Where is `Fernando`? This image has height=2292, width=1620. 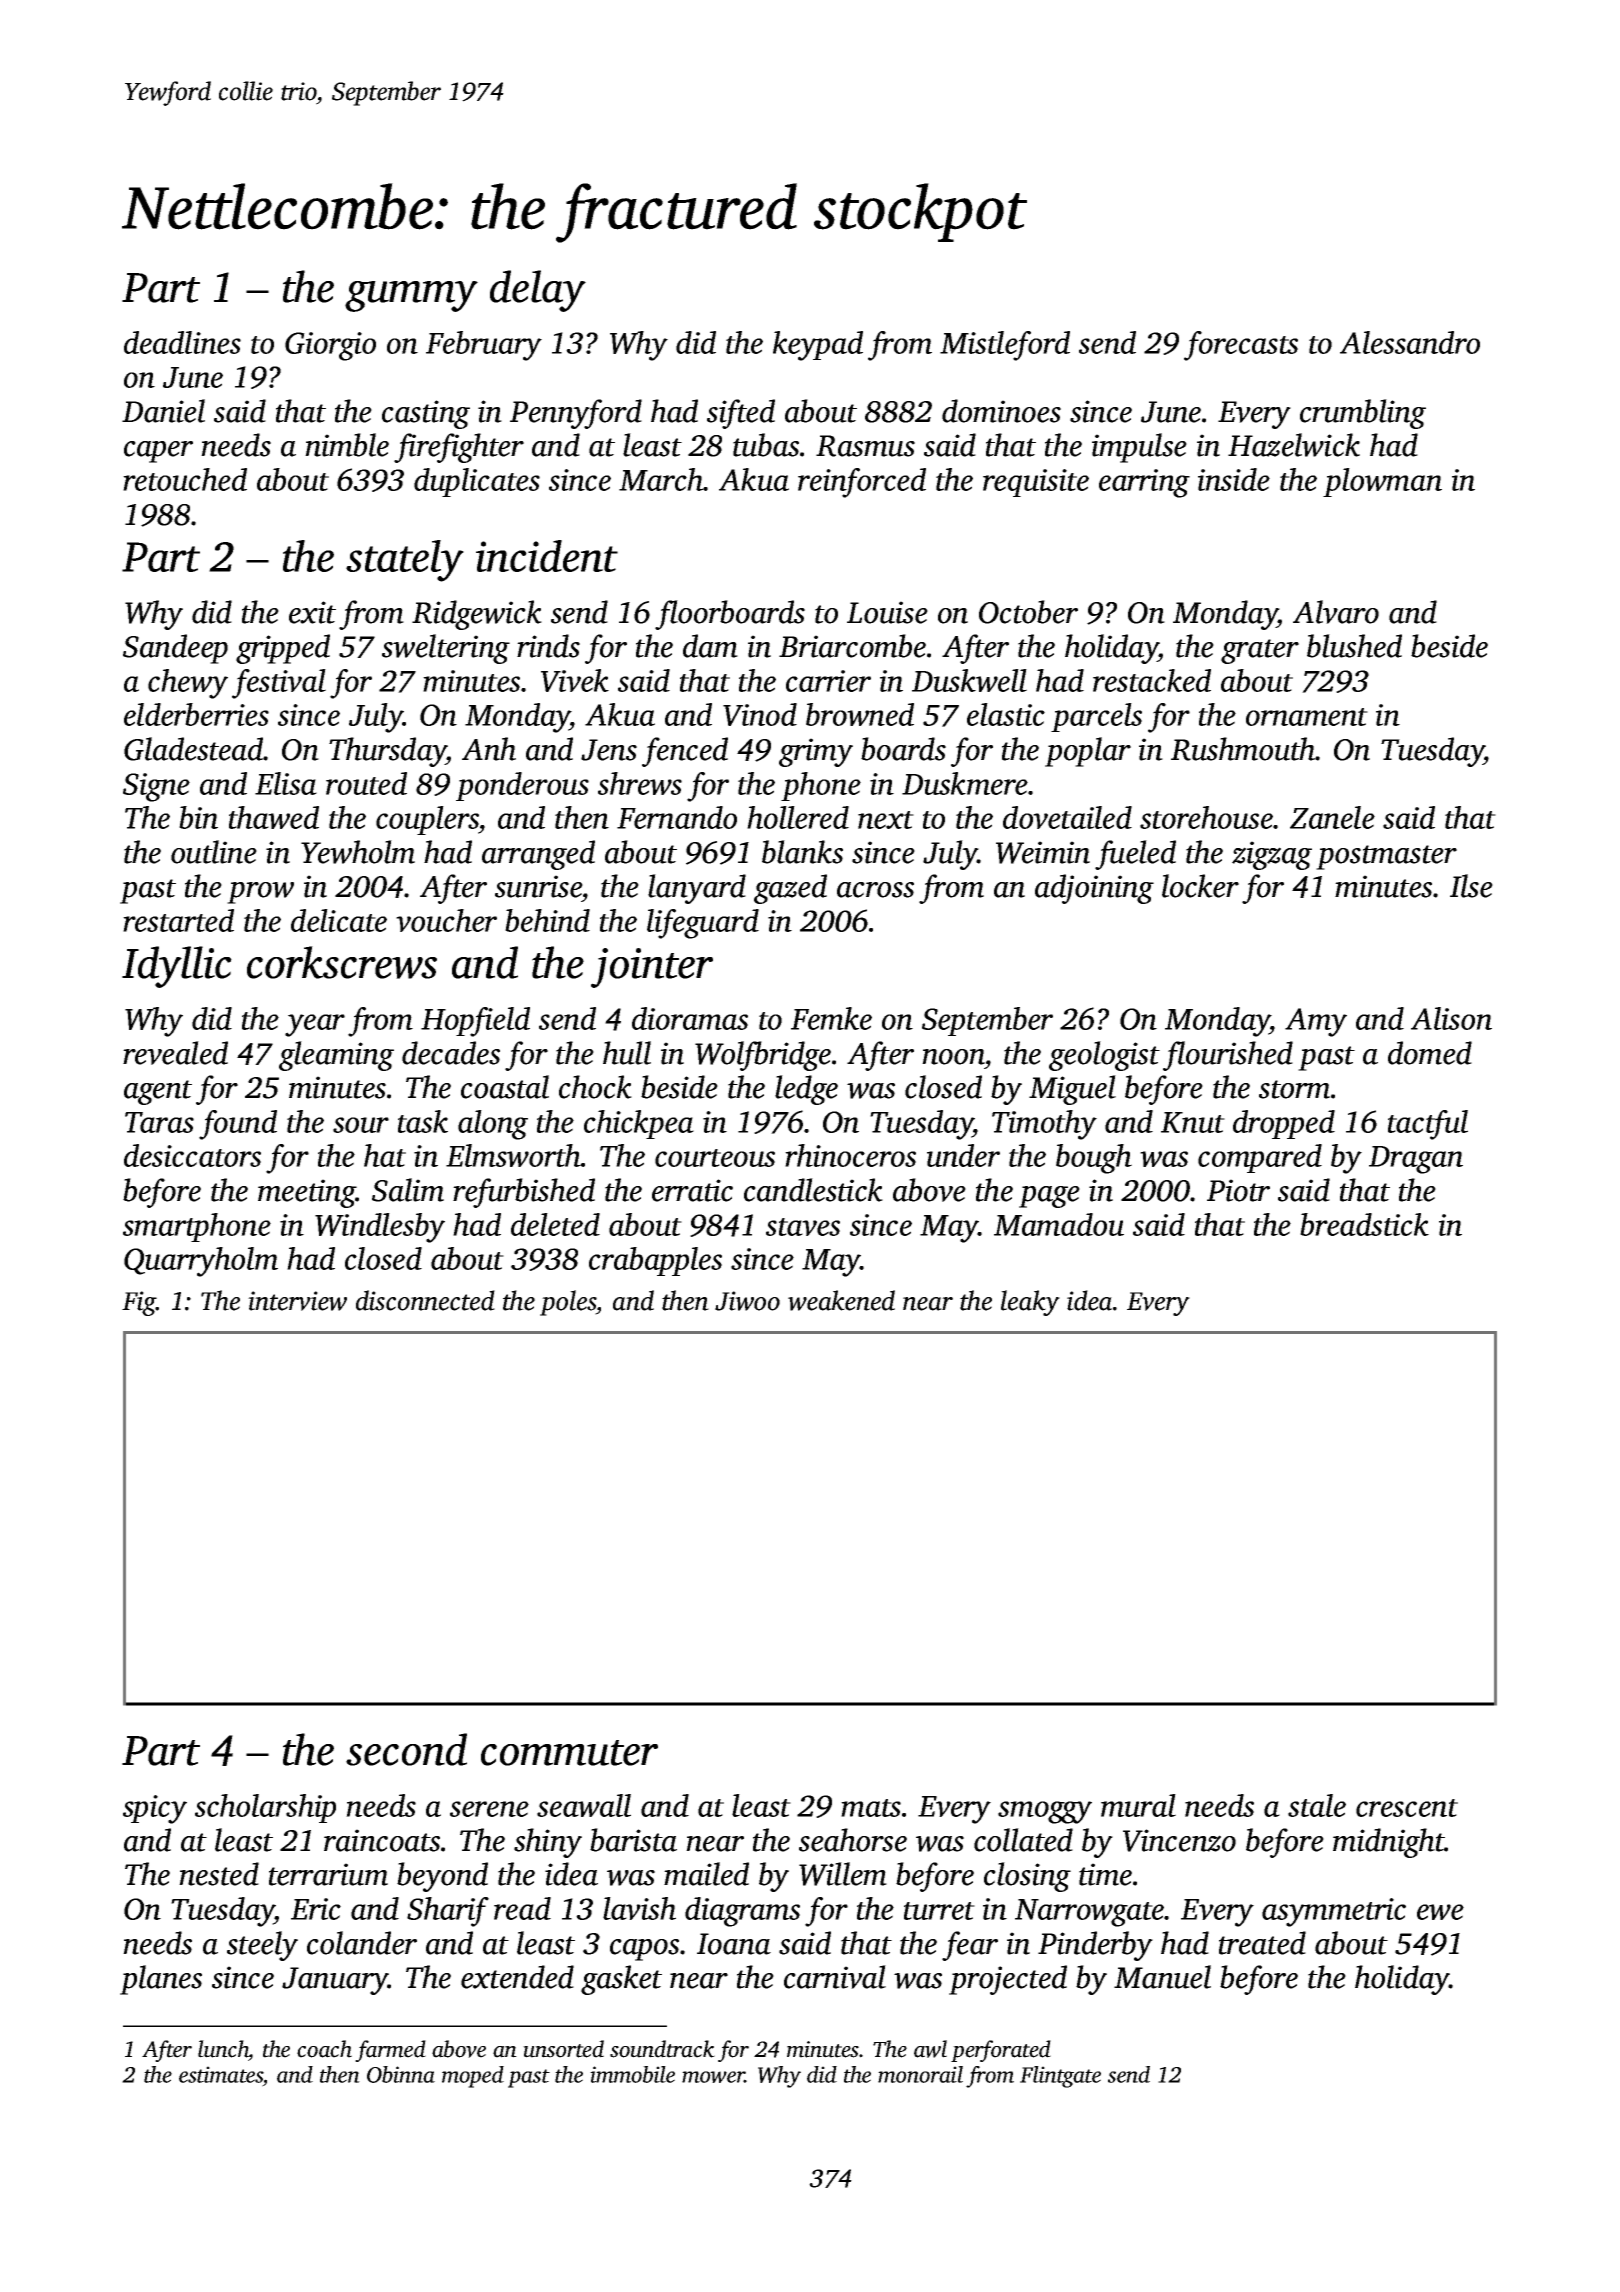
Fernando is located at coordinates (677, 817).
